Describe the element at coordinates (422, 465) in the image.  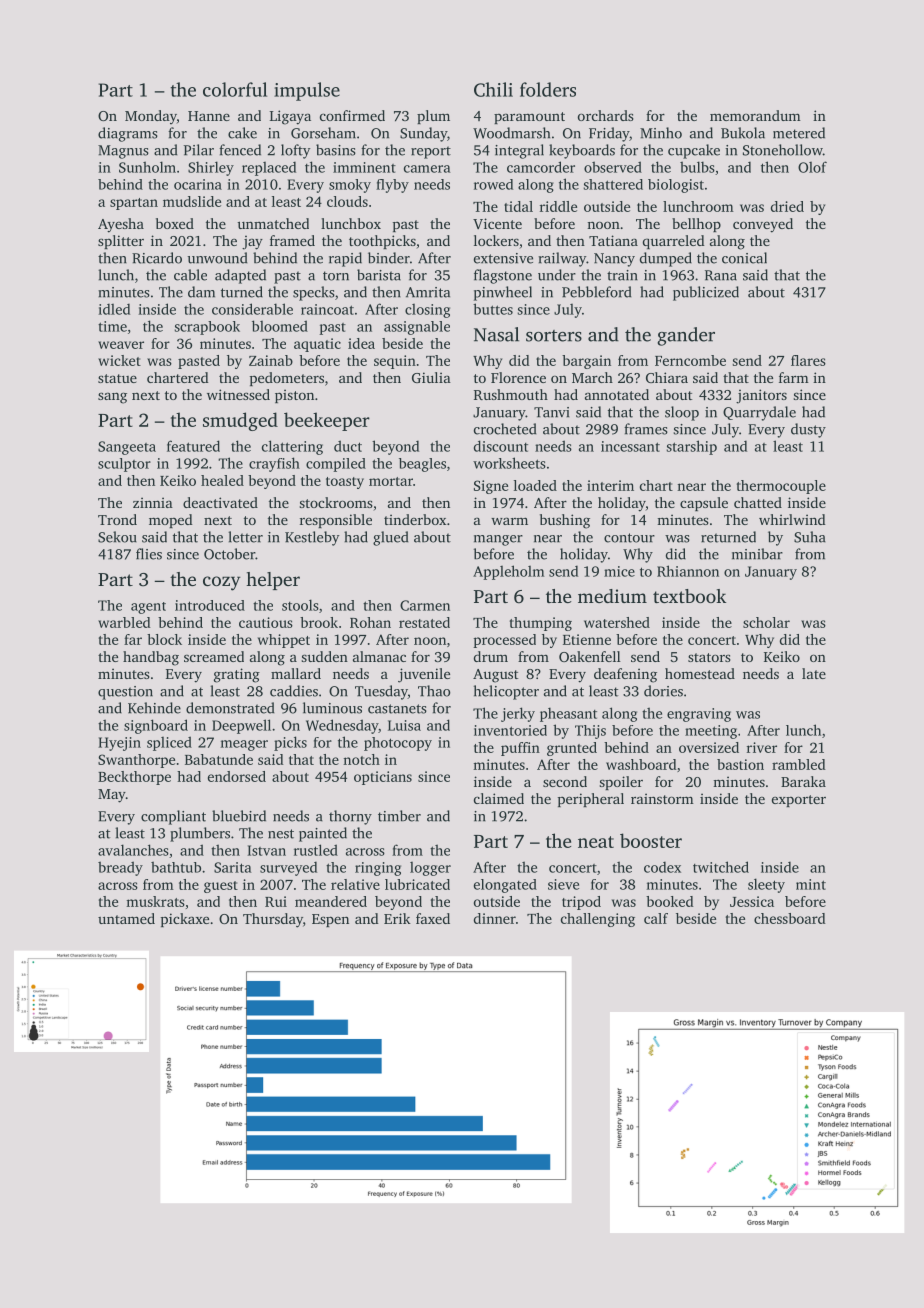
I see `beagles` at that location.
